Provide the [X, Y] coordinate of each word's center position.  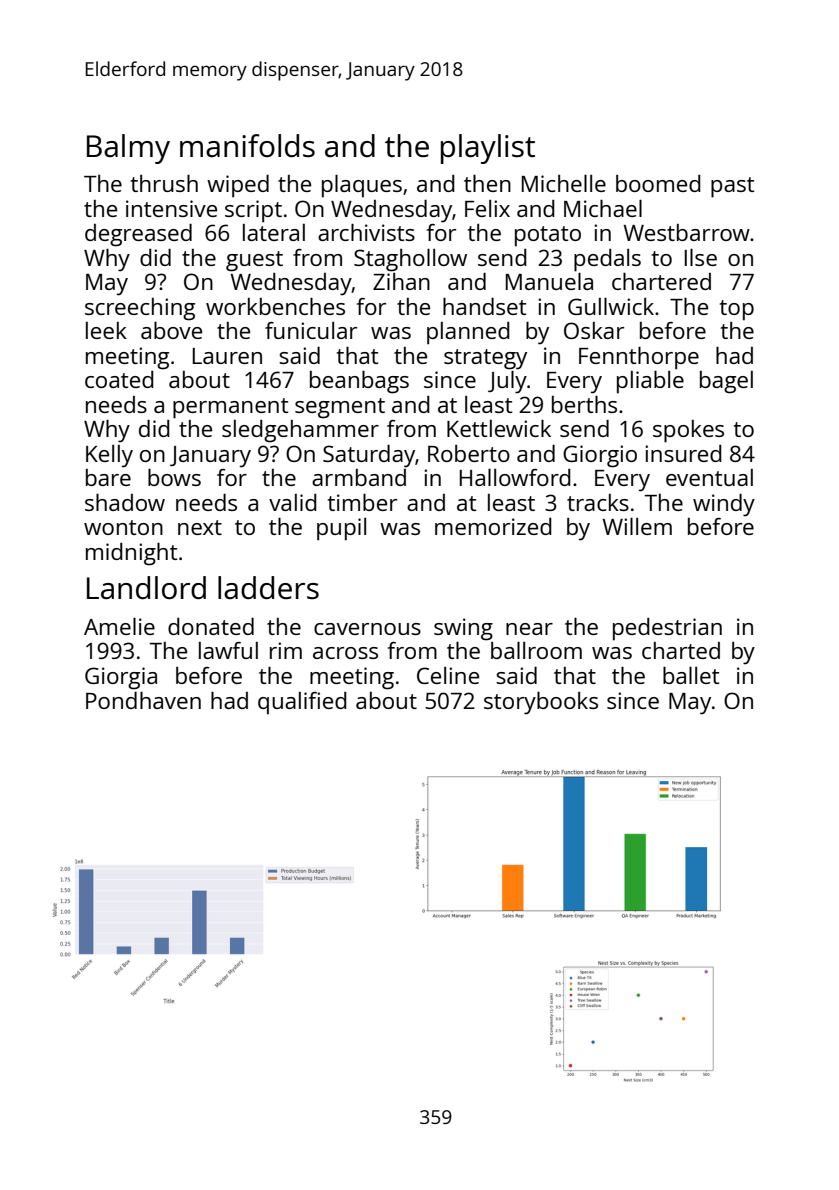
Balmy [128, 149]
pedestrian [667, 629]
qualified [302, 703]
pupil [341, 529]
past [732, 187]
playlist [488, 149]
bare [108, 477]
